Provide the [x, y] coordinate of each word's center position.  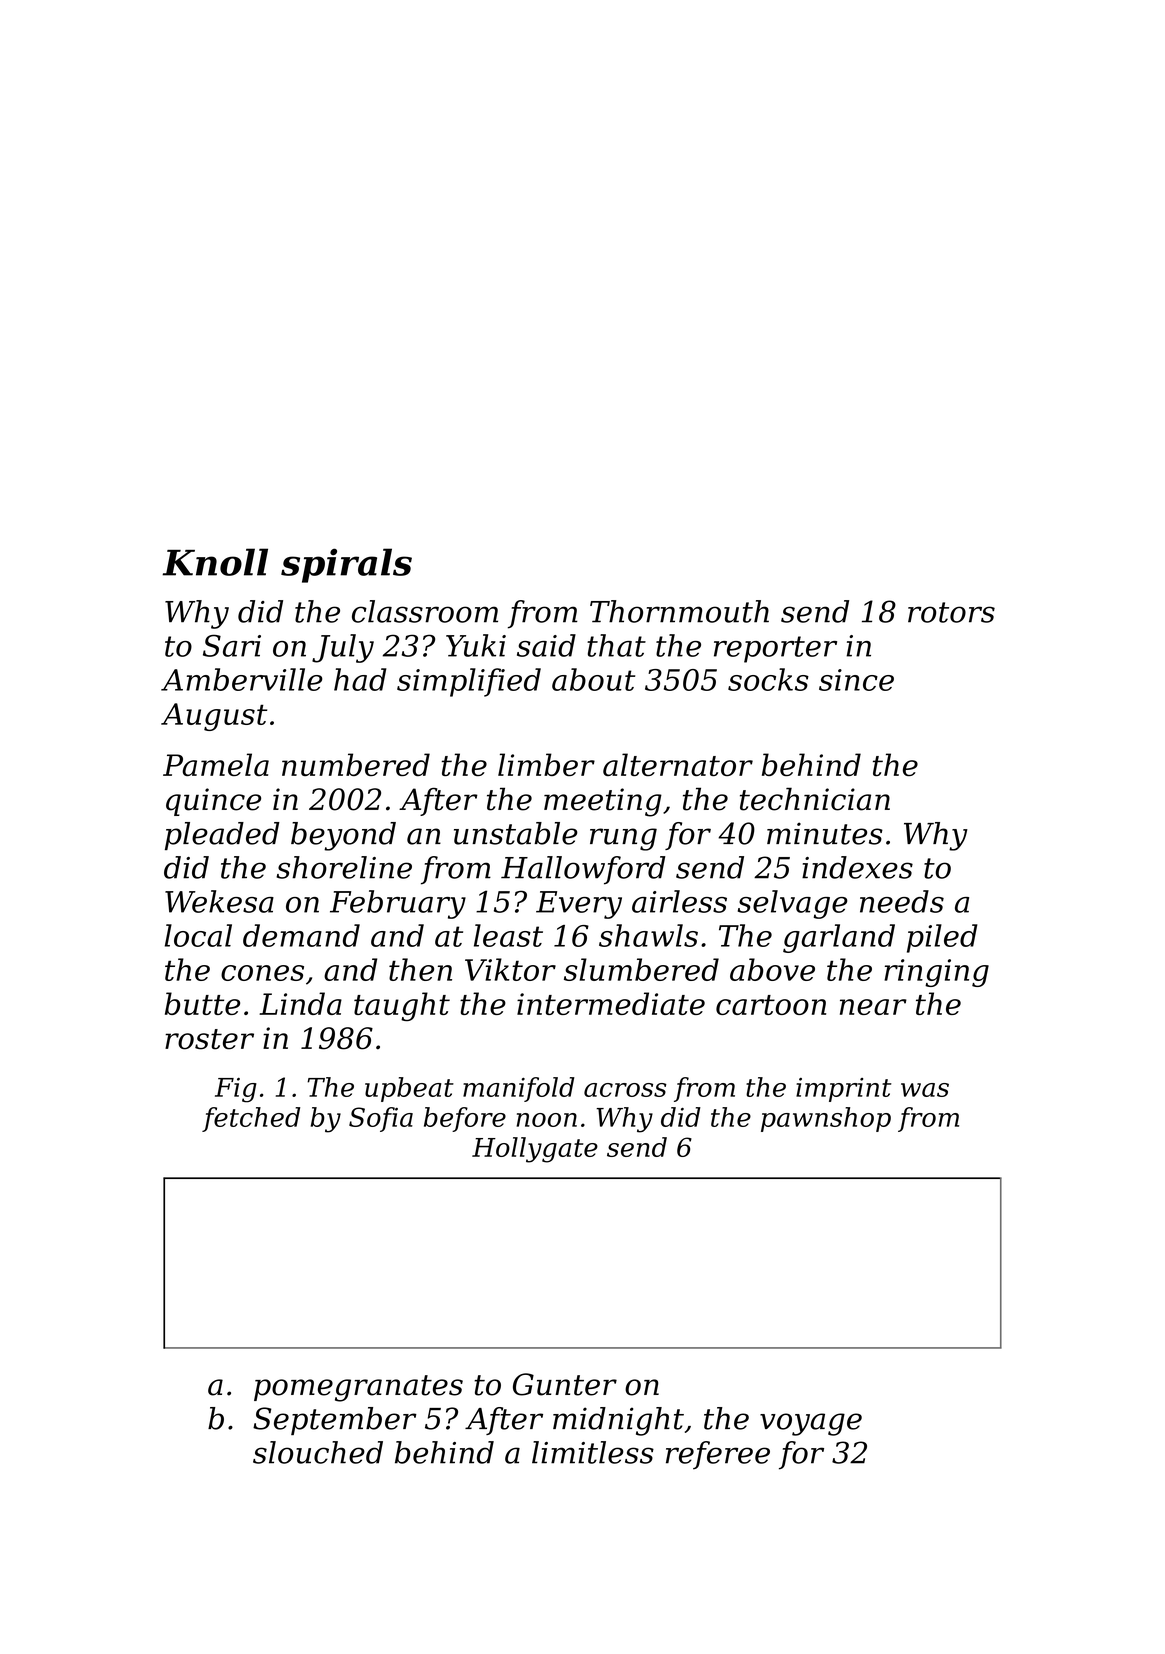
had [360, 679]
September [335, 1421]
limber [546, 764]
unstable [516, 833]
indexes [857, 867]
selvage [793, 904]
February [398, 904]
